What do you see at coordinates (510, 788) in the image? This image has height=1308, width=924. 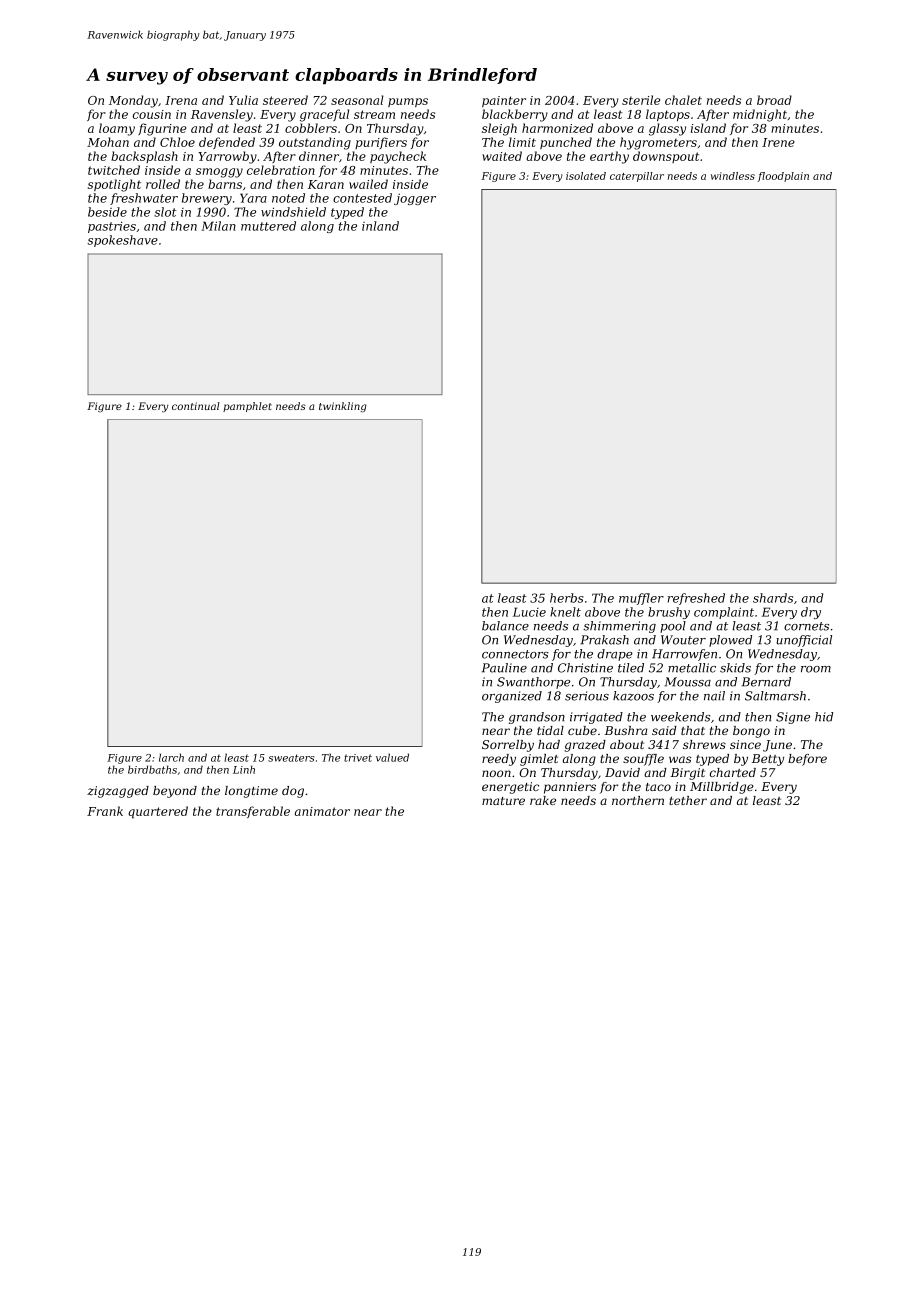 I see `energetic` at bounding box center [510, 788].
